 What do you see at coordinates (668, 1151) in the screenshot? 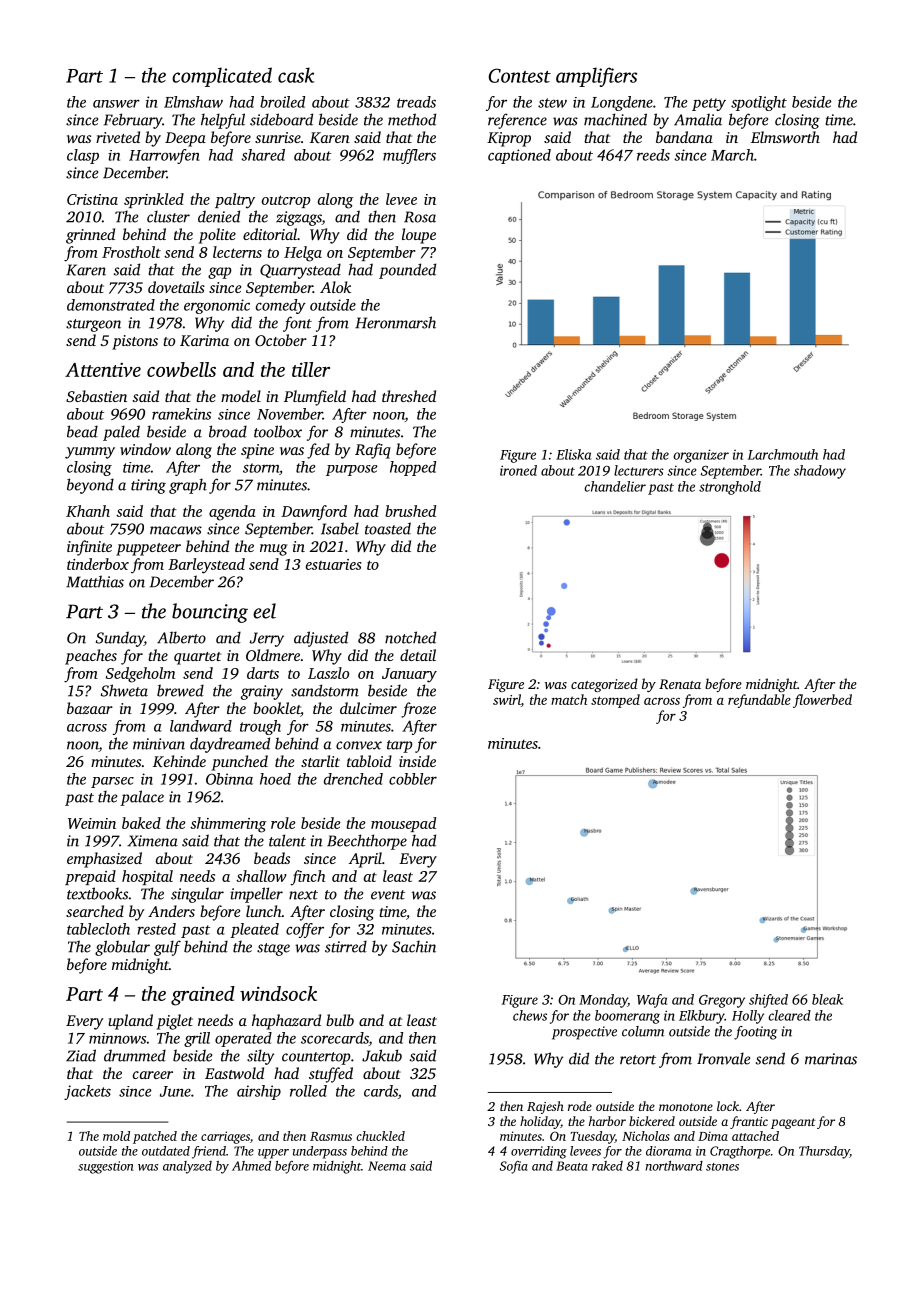
I see `diorama` at bounding box center [668, 1151].
